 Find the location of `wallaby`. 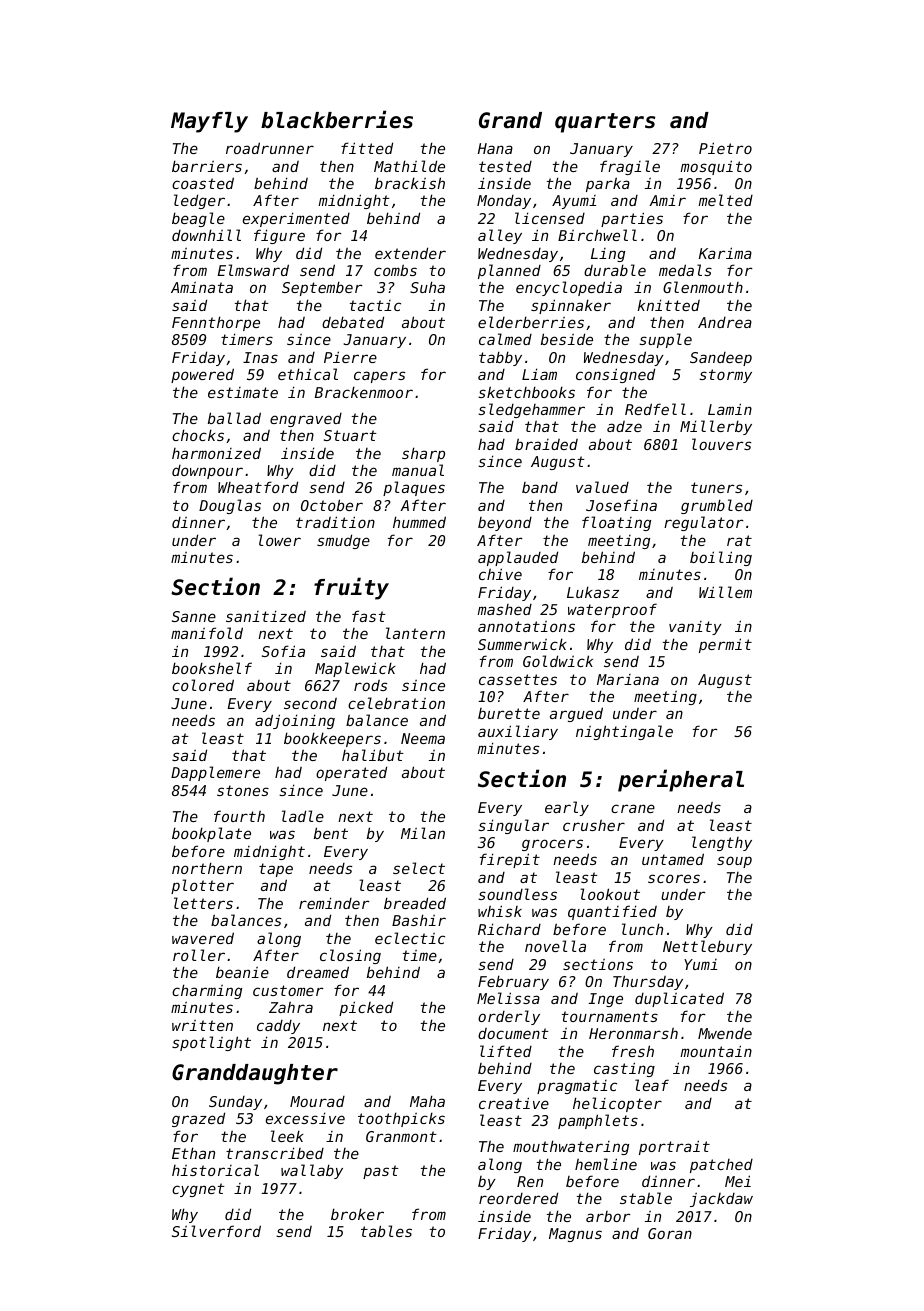

wallaby is located at coordinates (312, 1171).
